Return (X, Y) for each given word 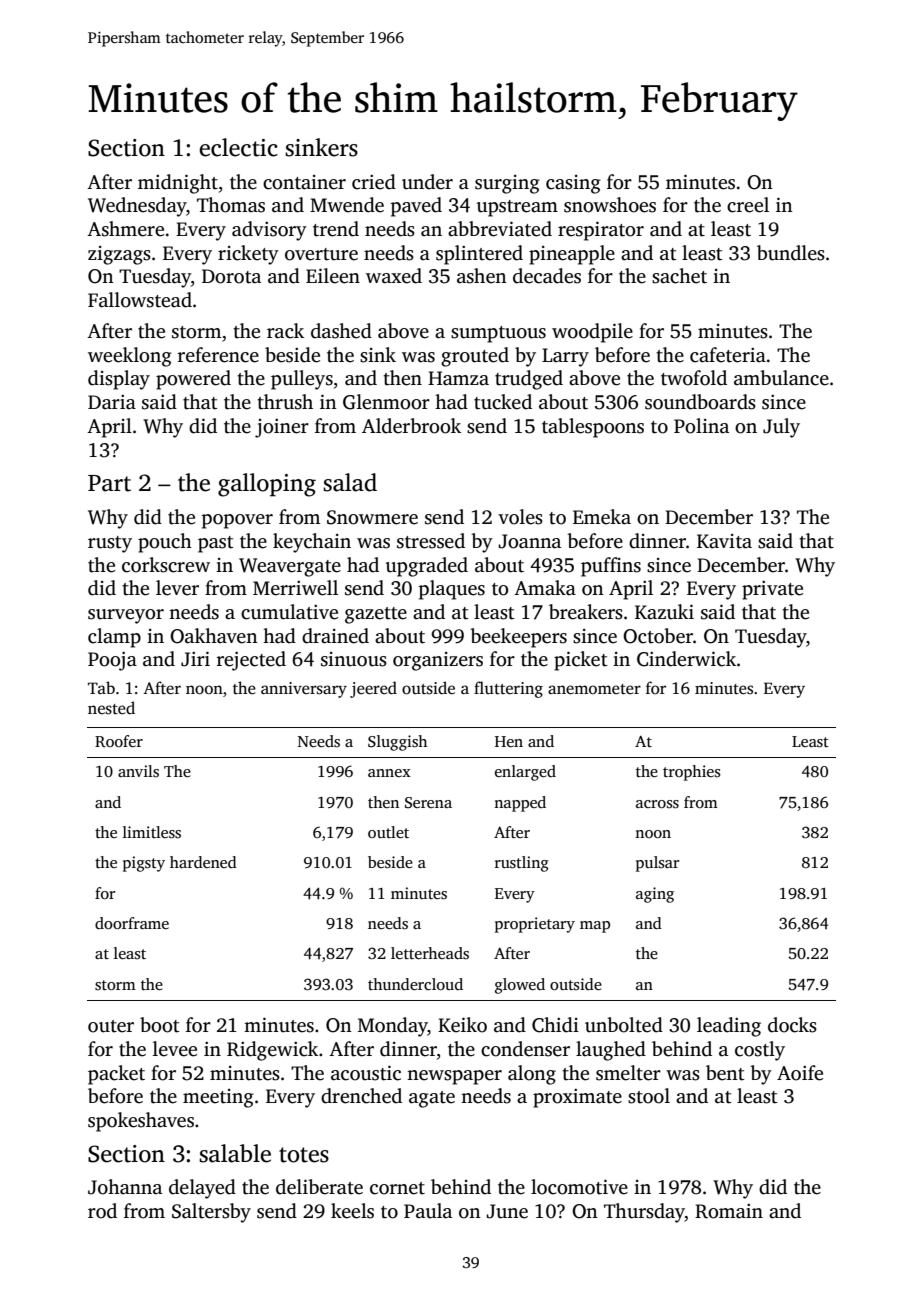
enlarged (525, 773)
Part (109, 483)
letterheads (430, 953)
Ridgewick (272, 1051)
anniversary (304, 690)
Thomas (231, 205)
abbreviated (500, 229)
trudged (529, 380)
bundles (791, 253)
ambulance (781, 378)
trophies (692, 773)
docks (792, 1025)
